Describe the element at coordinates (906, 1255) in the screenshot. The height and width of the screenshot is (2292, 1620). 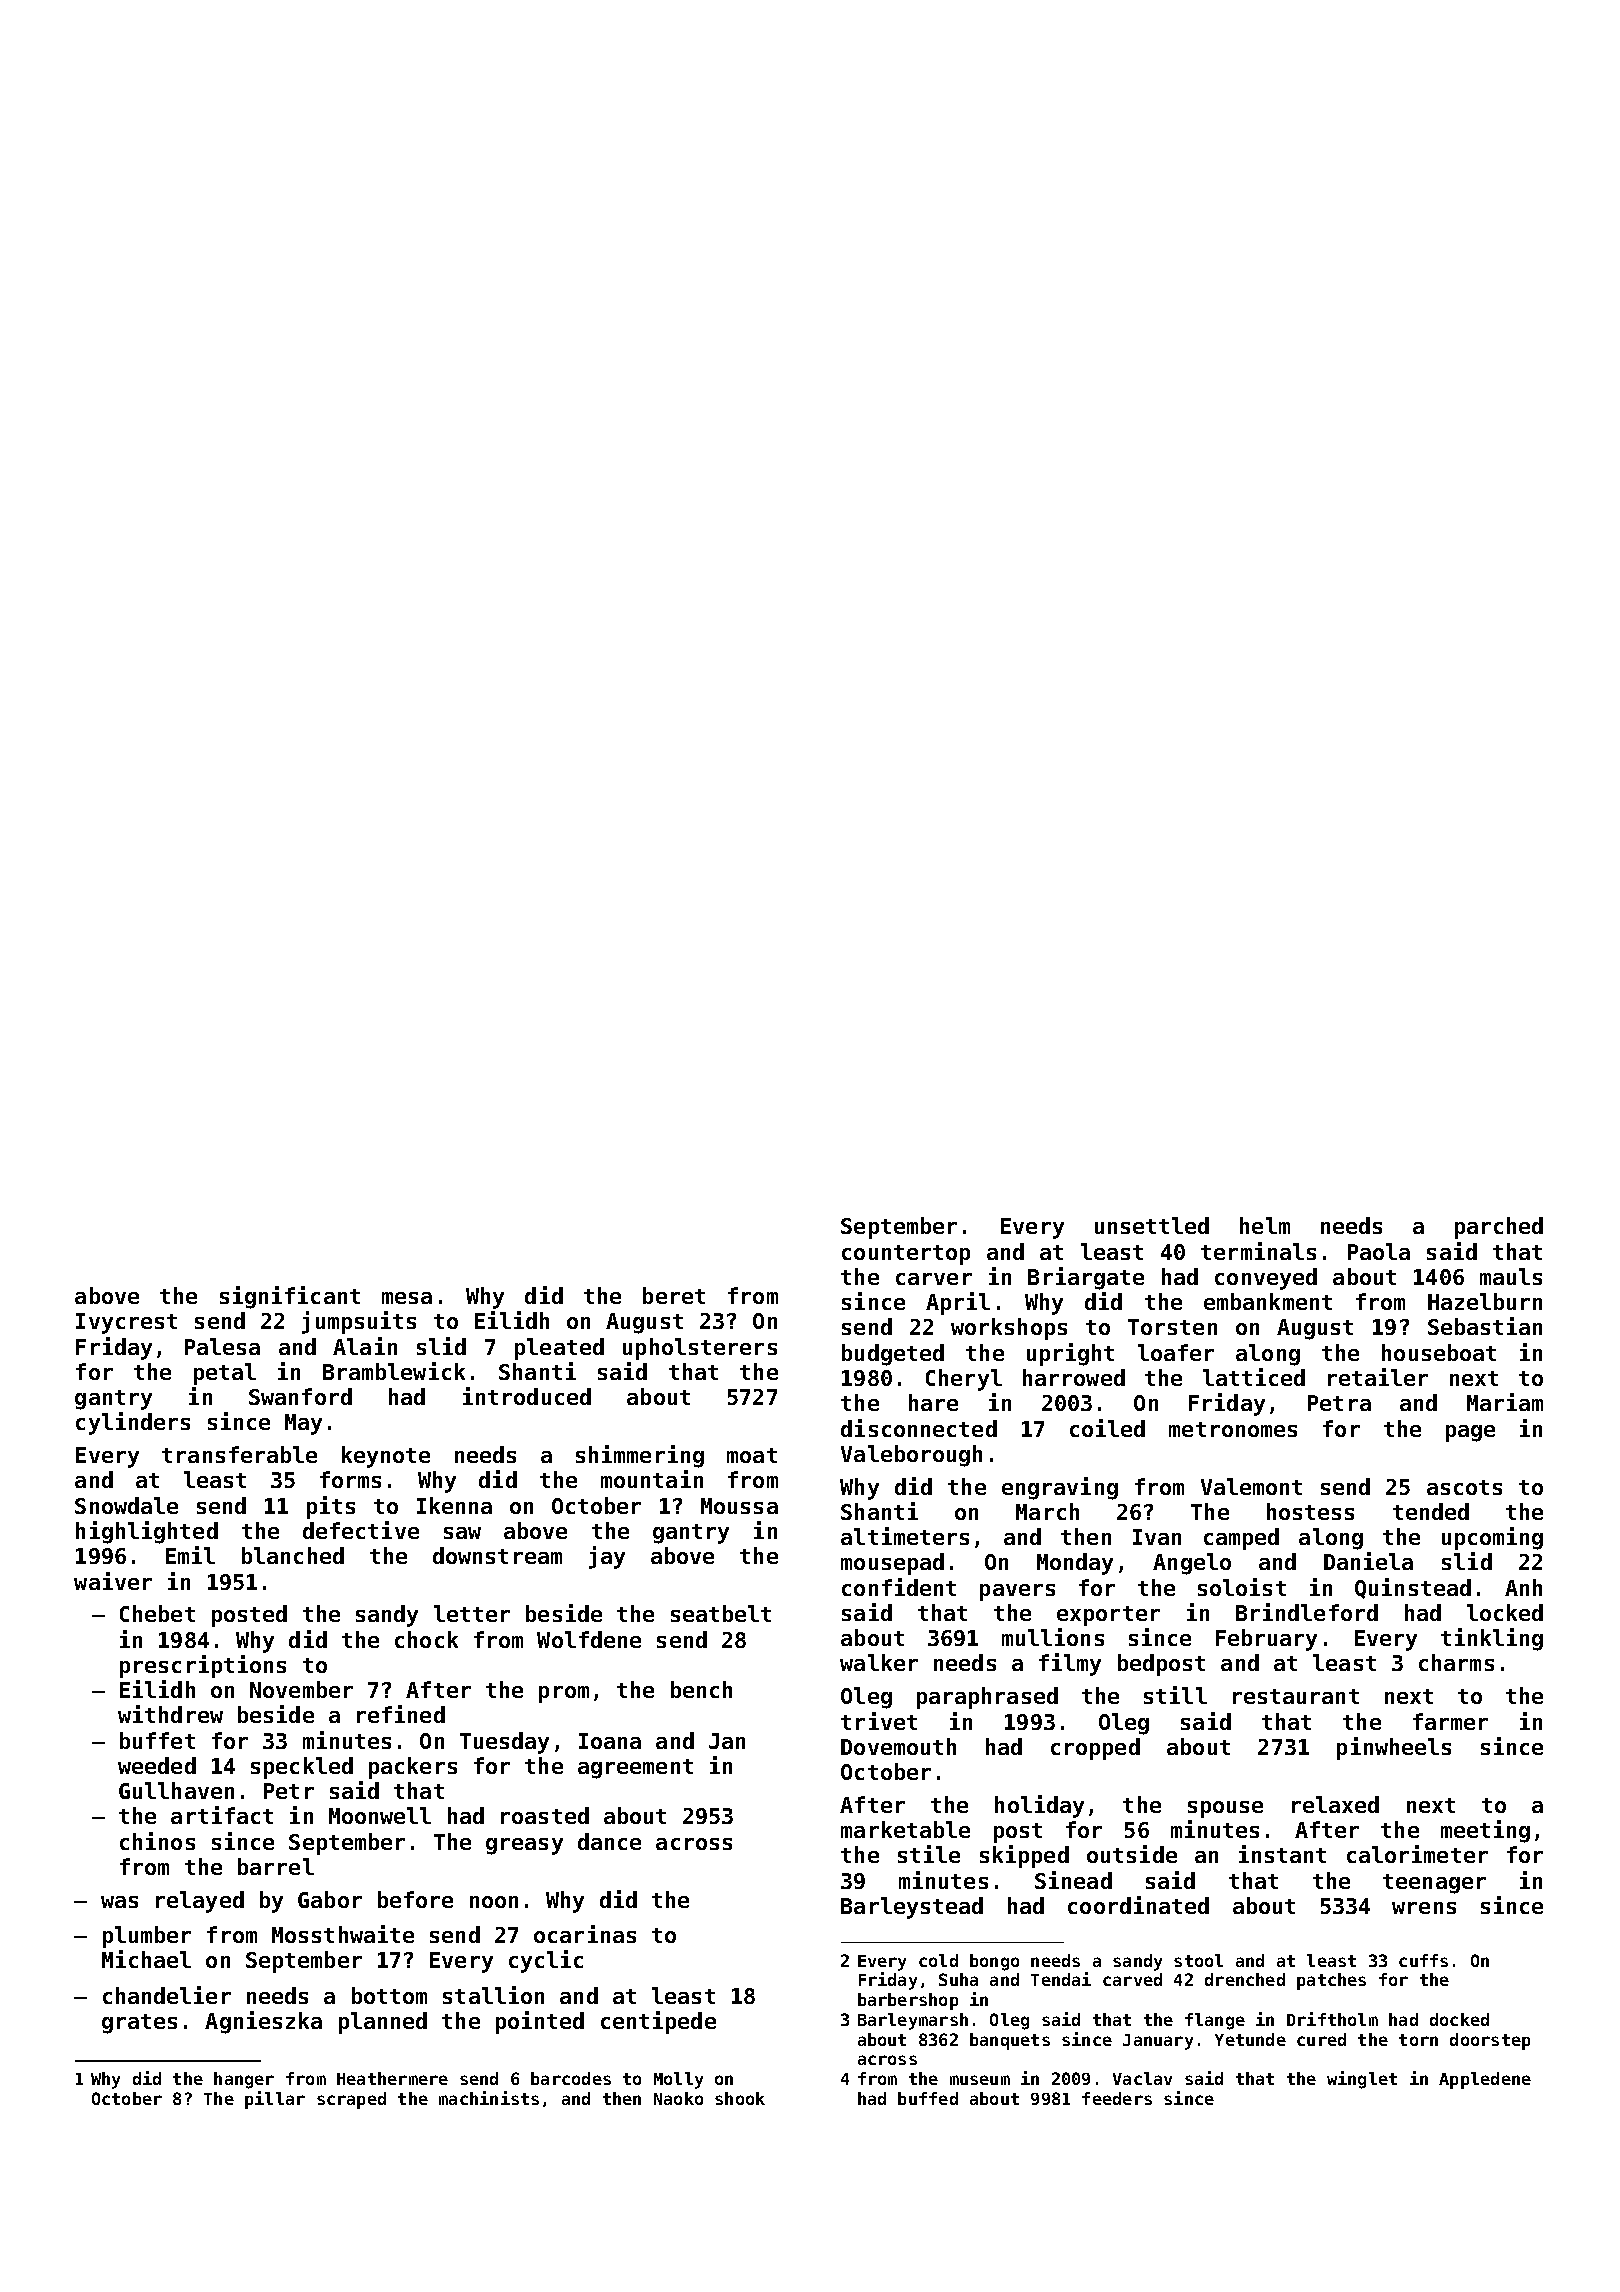
I see `countertop` at that location.
